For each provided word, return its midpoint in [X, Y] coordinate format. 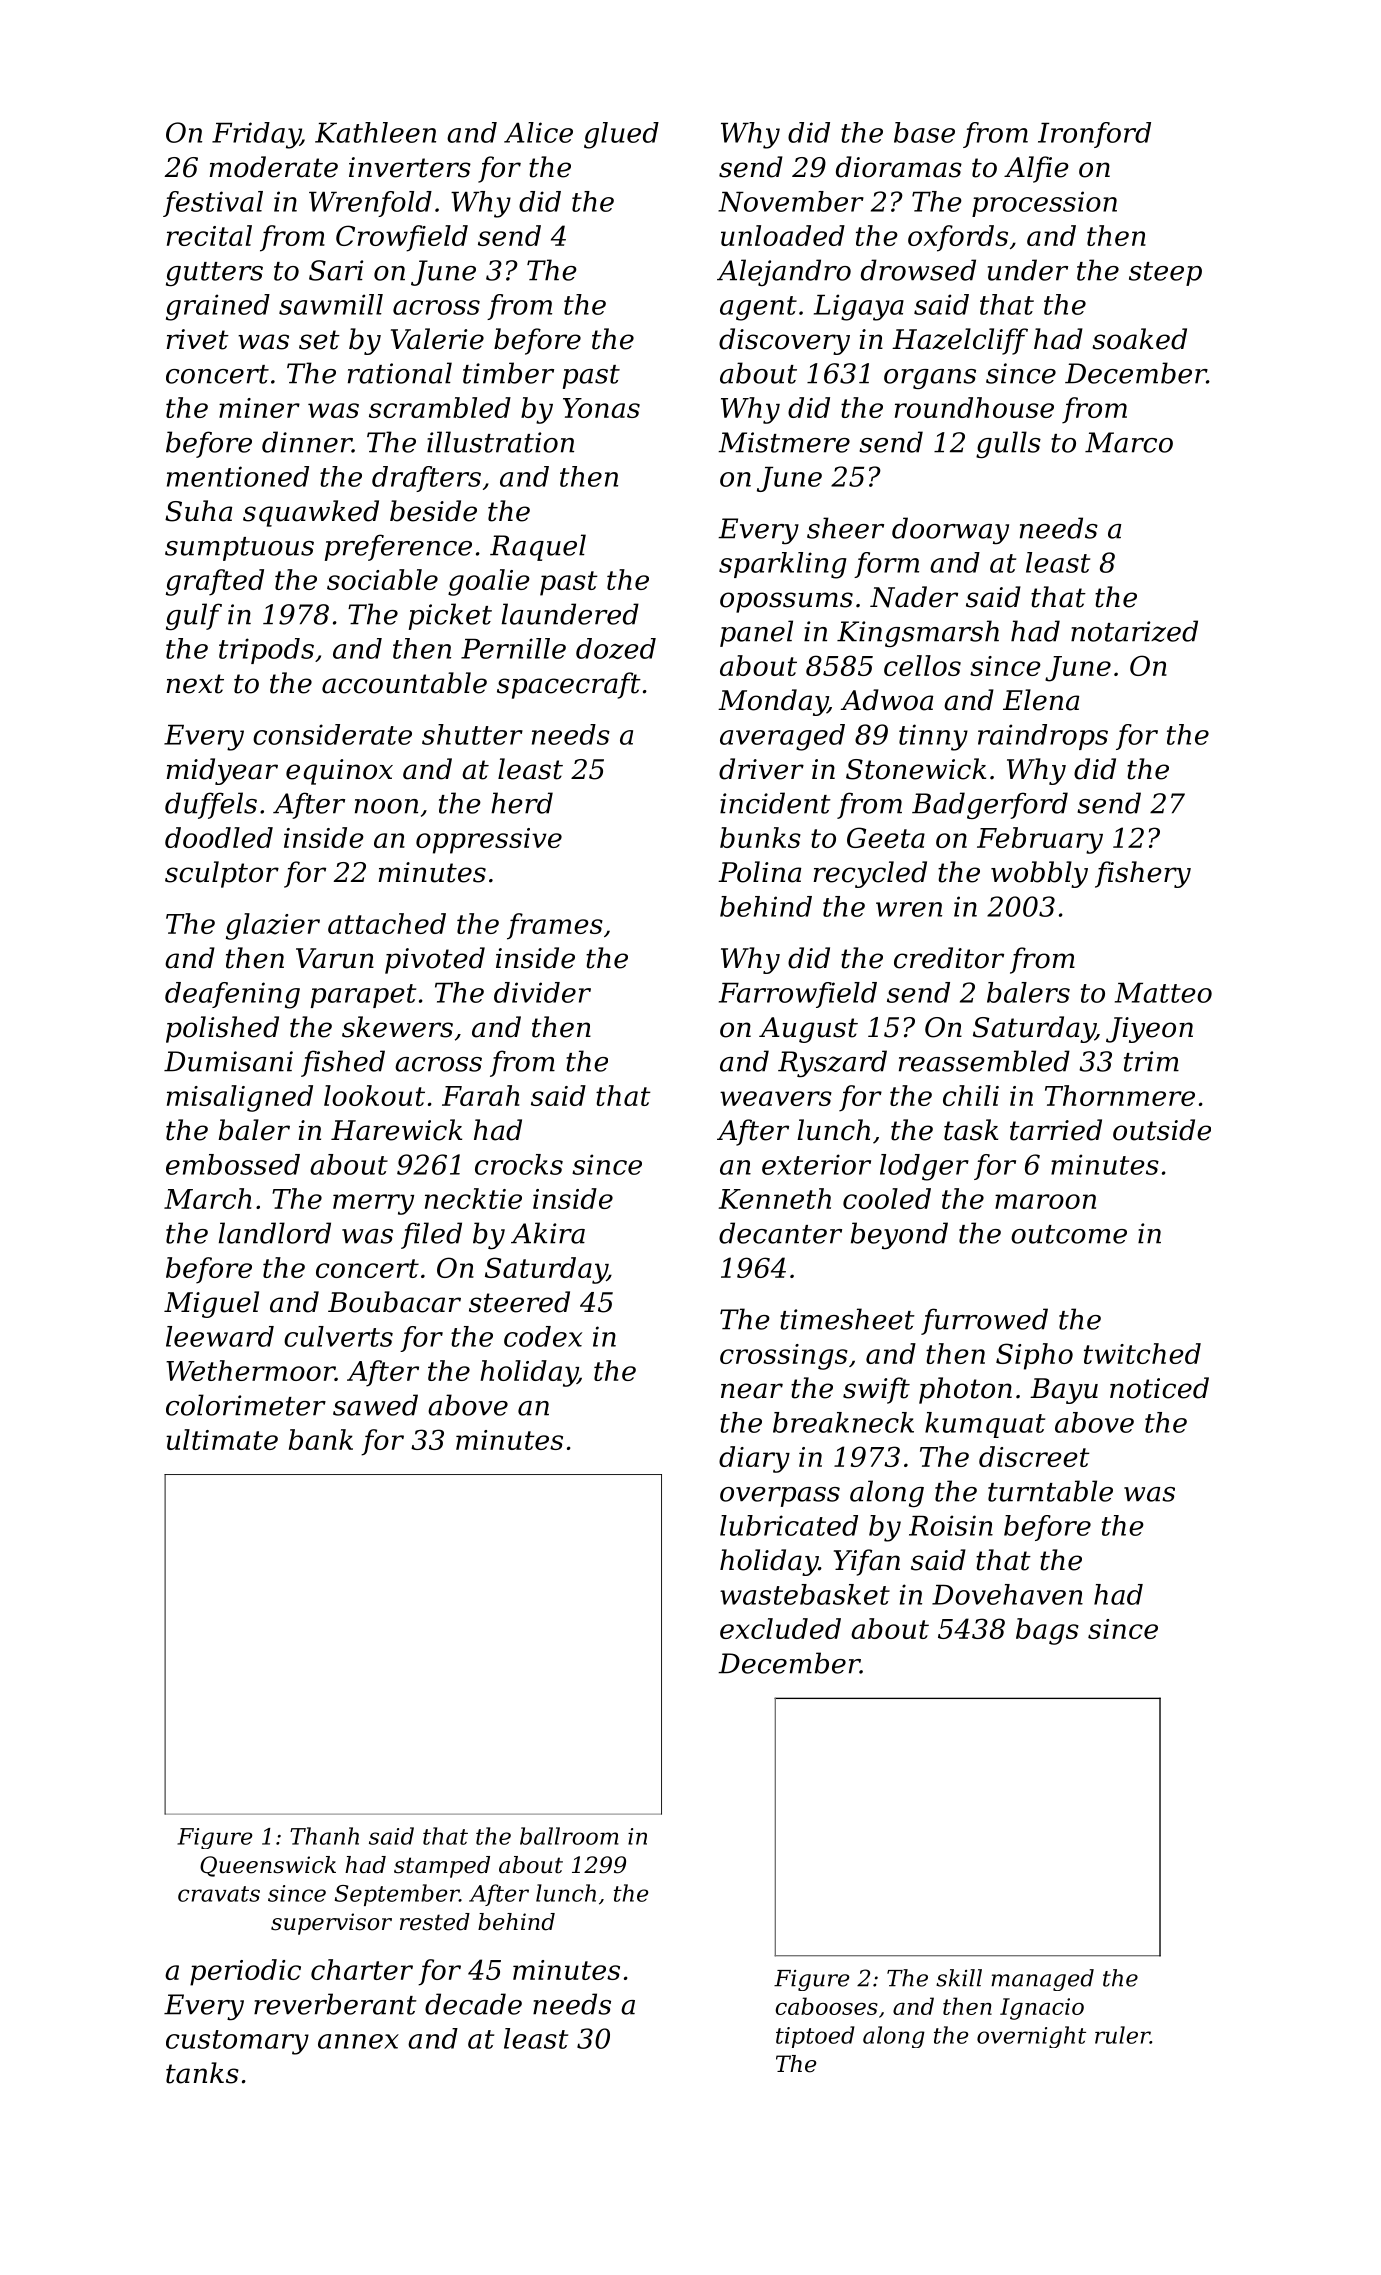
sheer [845, 528]
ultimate [222, 1439]
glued [621, 135]
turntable [1050, 1491]
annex [358, 2041]
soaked [1139, 339]
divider [542, 992]
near [752, 1391]
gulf [194, 616]
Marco [1129, 442]
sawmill [331, 304]
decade [473, 2004]
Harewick [396, 1130]
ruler [1122, 2035]
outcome [1069, 1234]
